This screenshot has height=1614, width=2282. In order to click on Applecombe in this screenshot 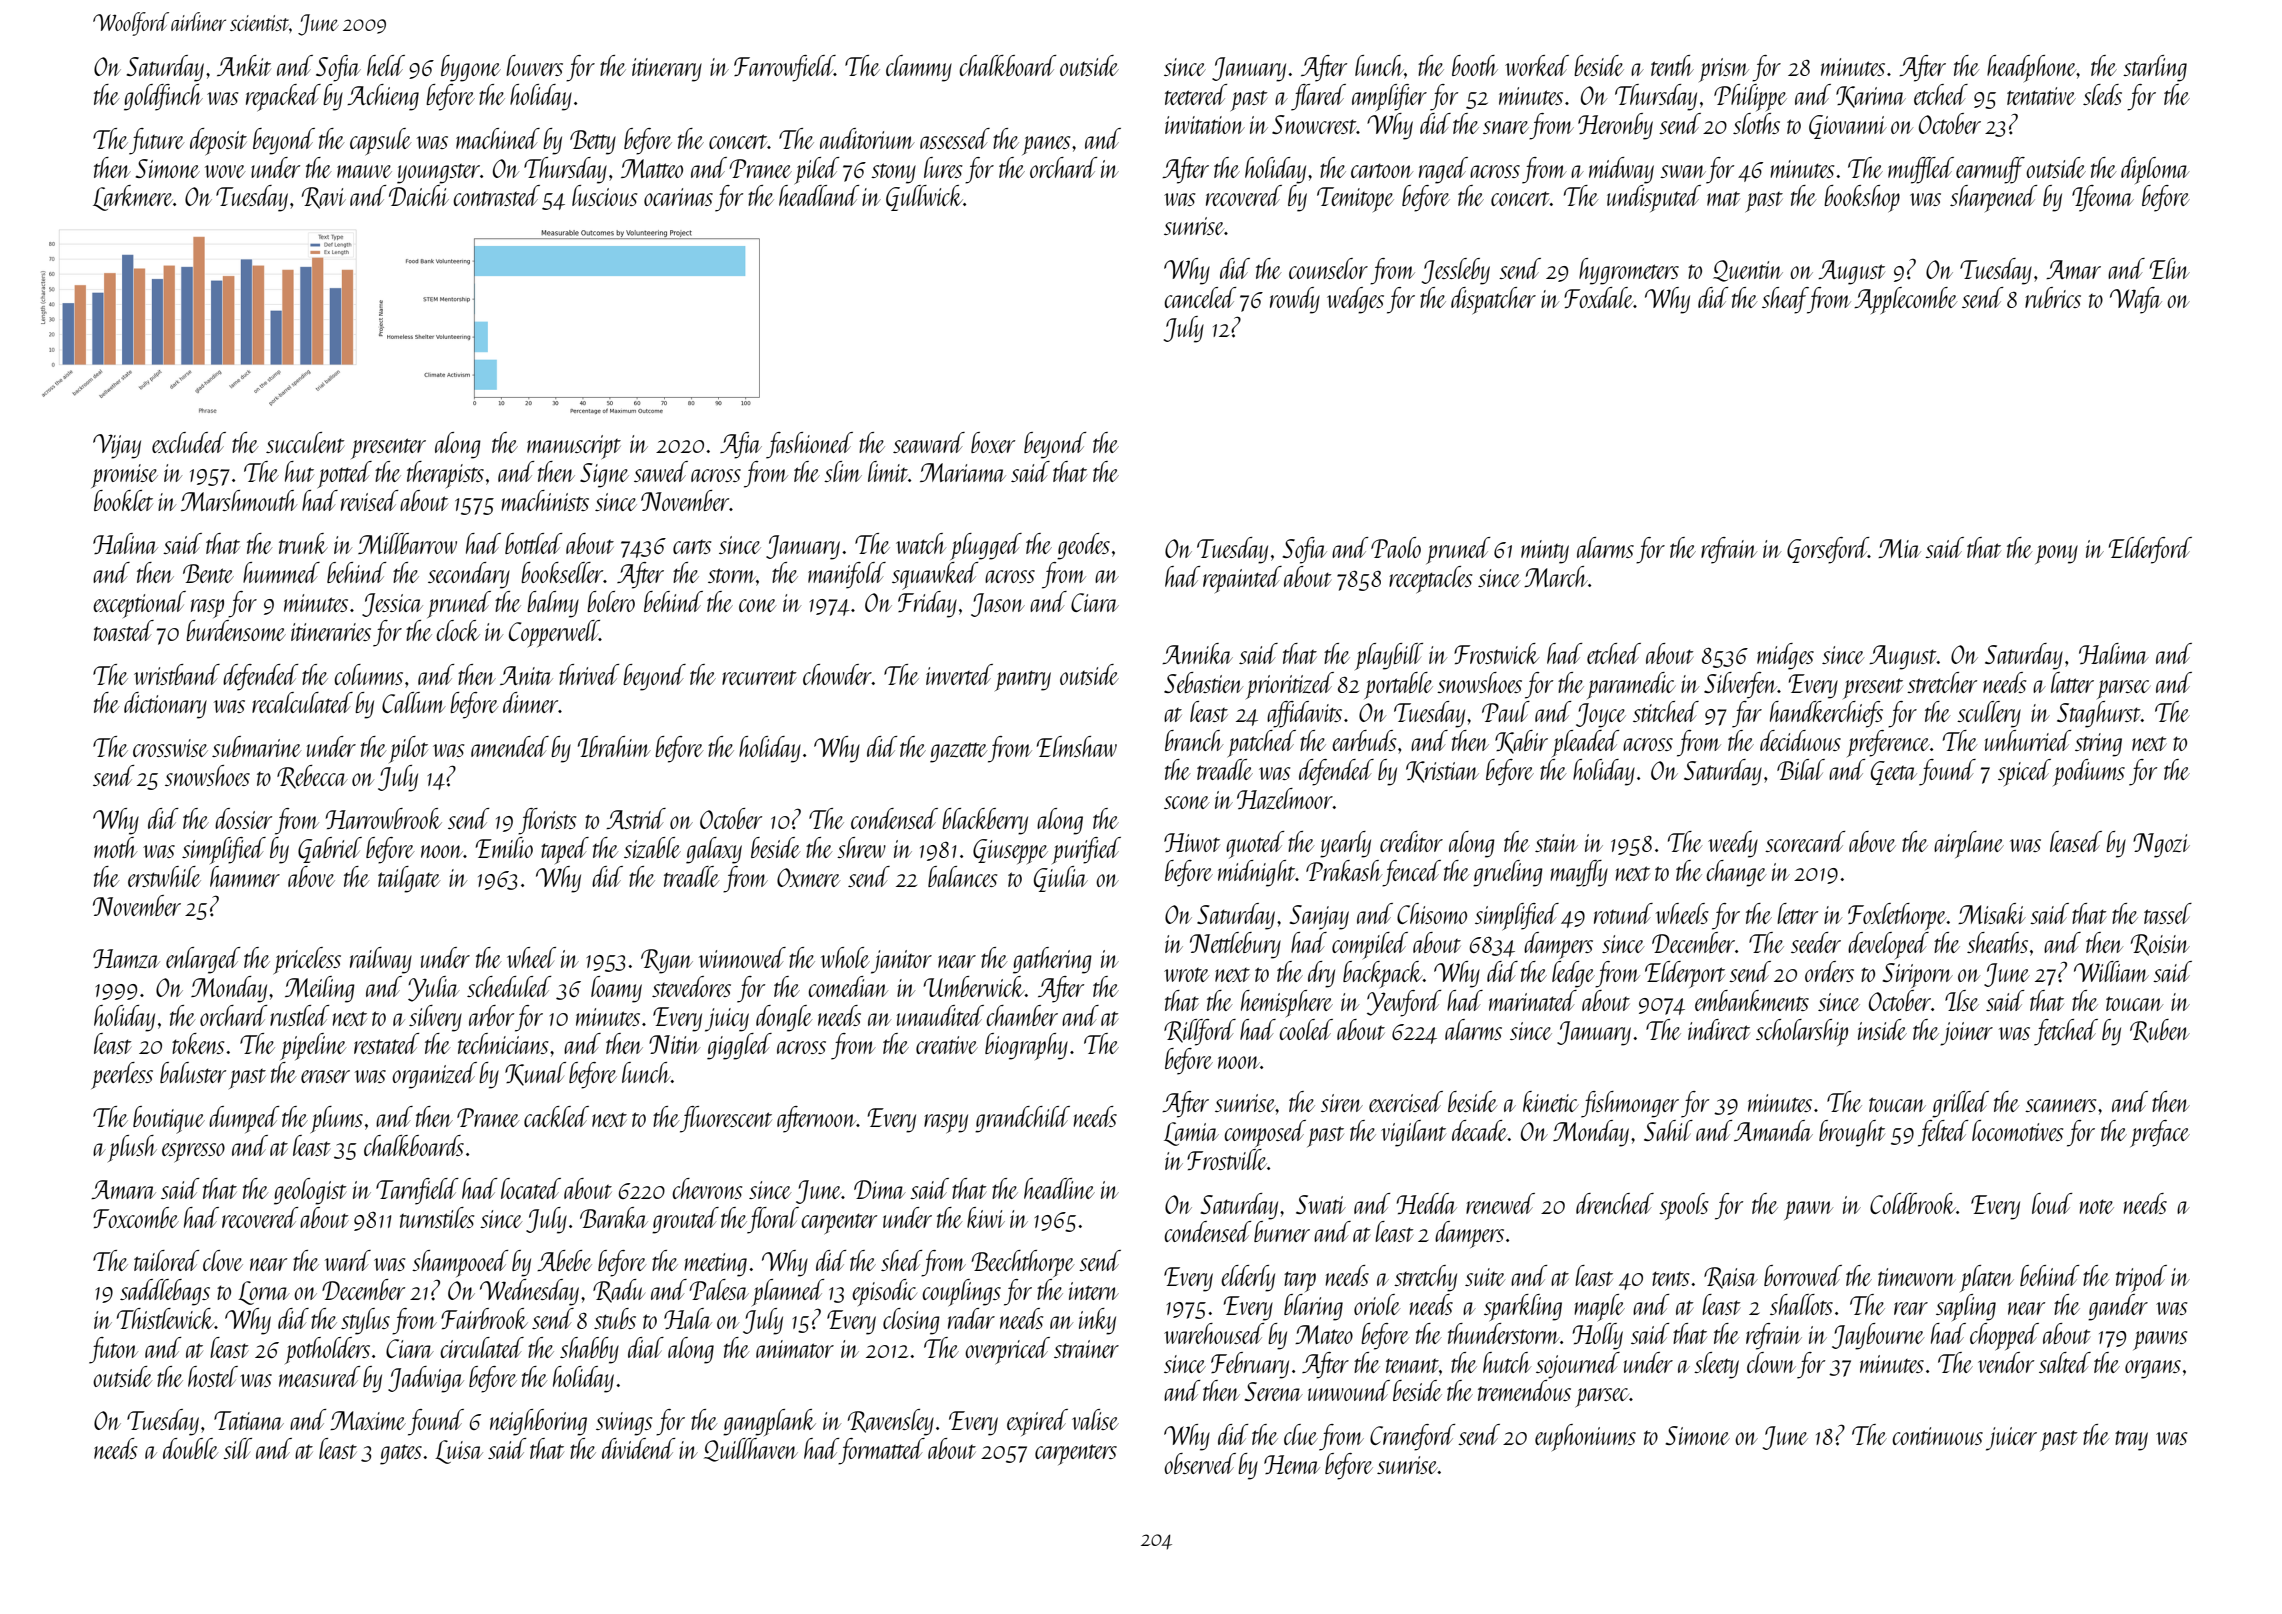, I will do `click(1905, 300)`.
